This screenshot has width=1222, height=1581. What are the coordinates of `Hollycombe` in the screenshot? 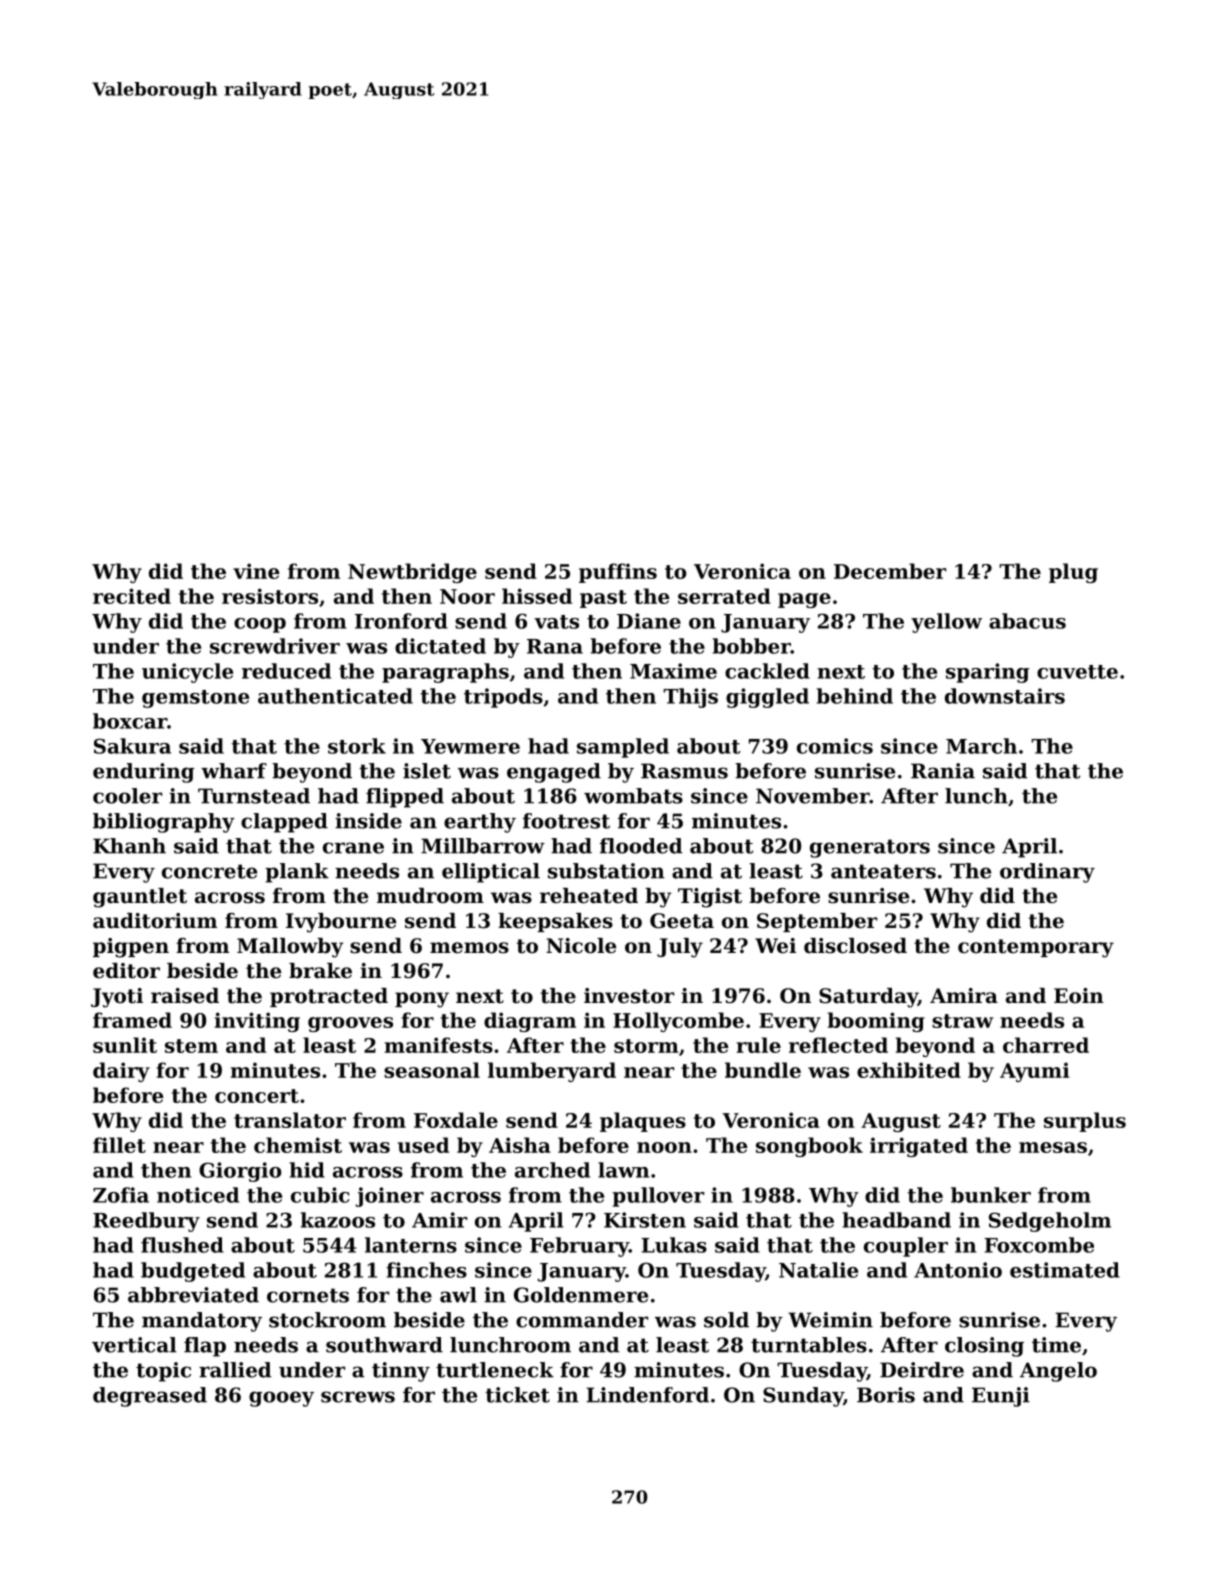 It's located at (678, 1022).
